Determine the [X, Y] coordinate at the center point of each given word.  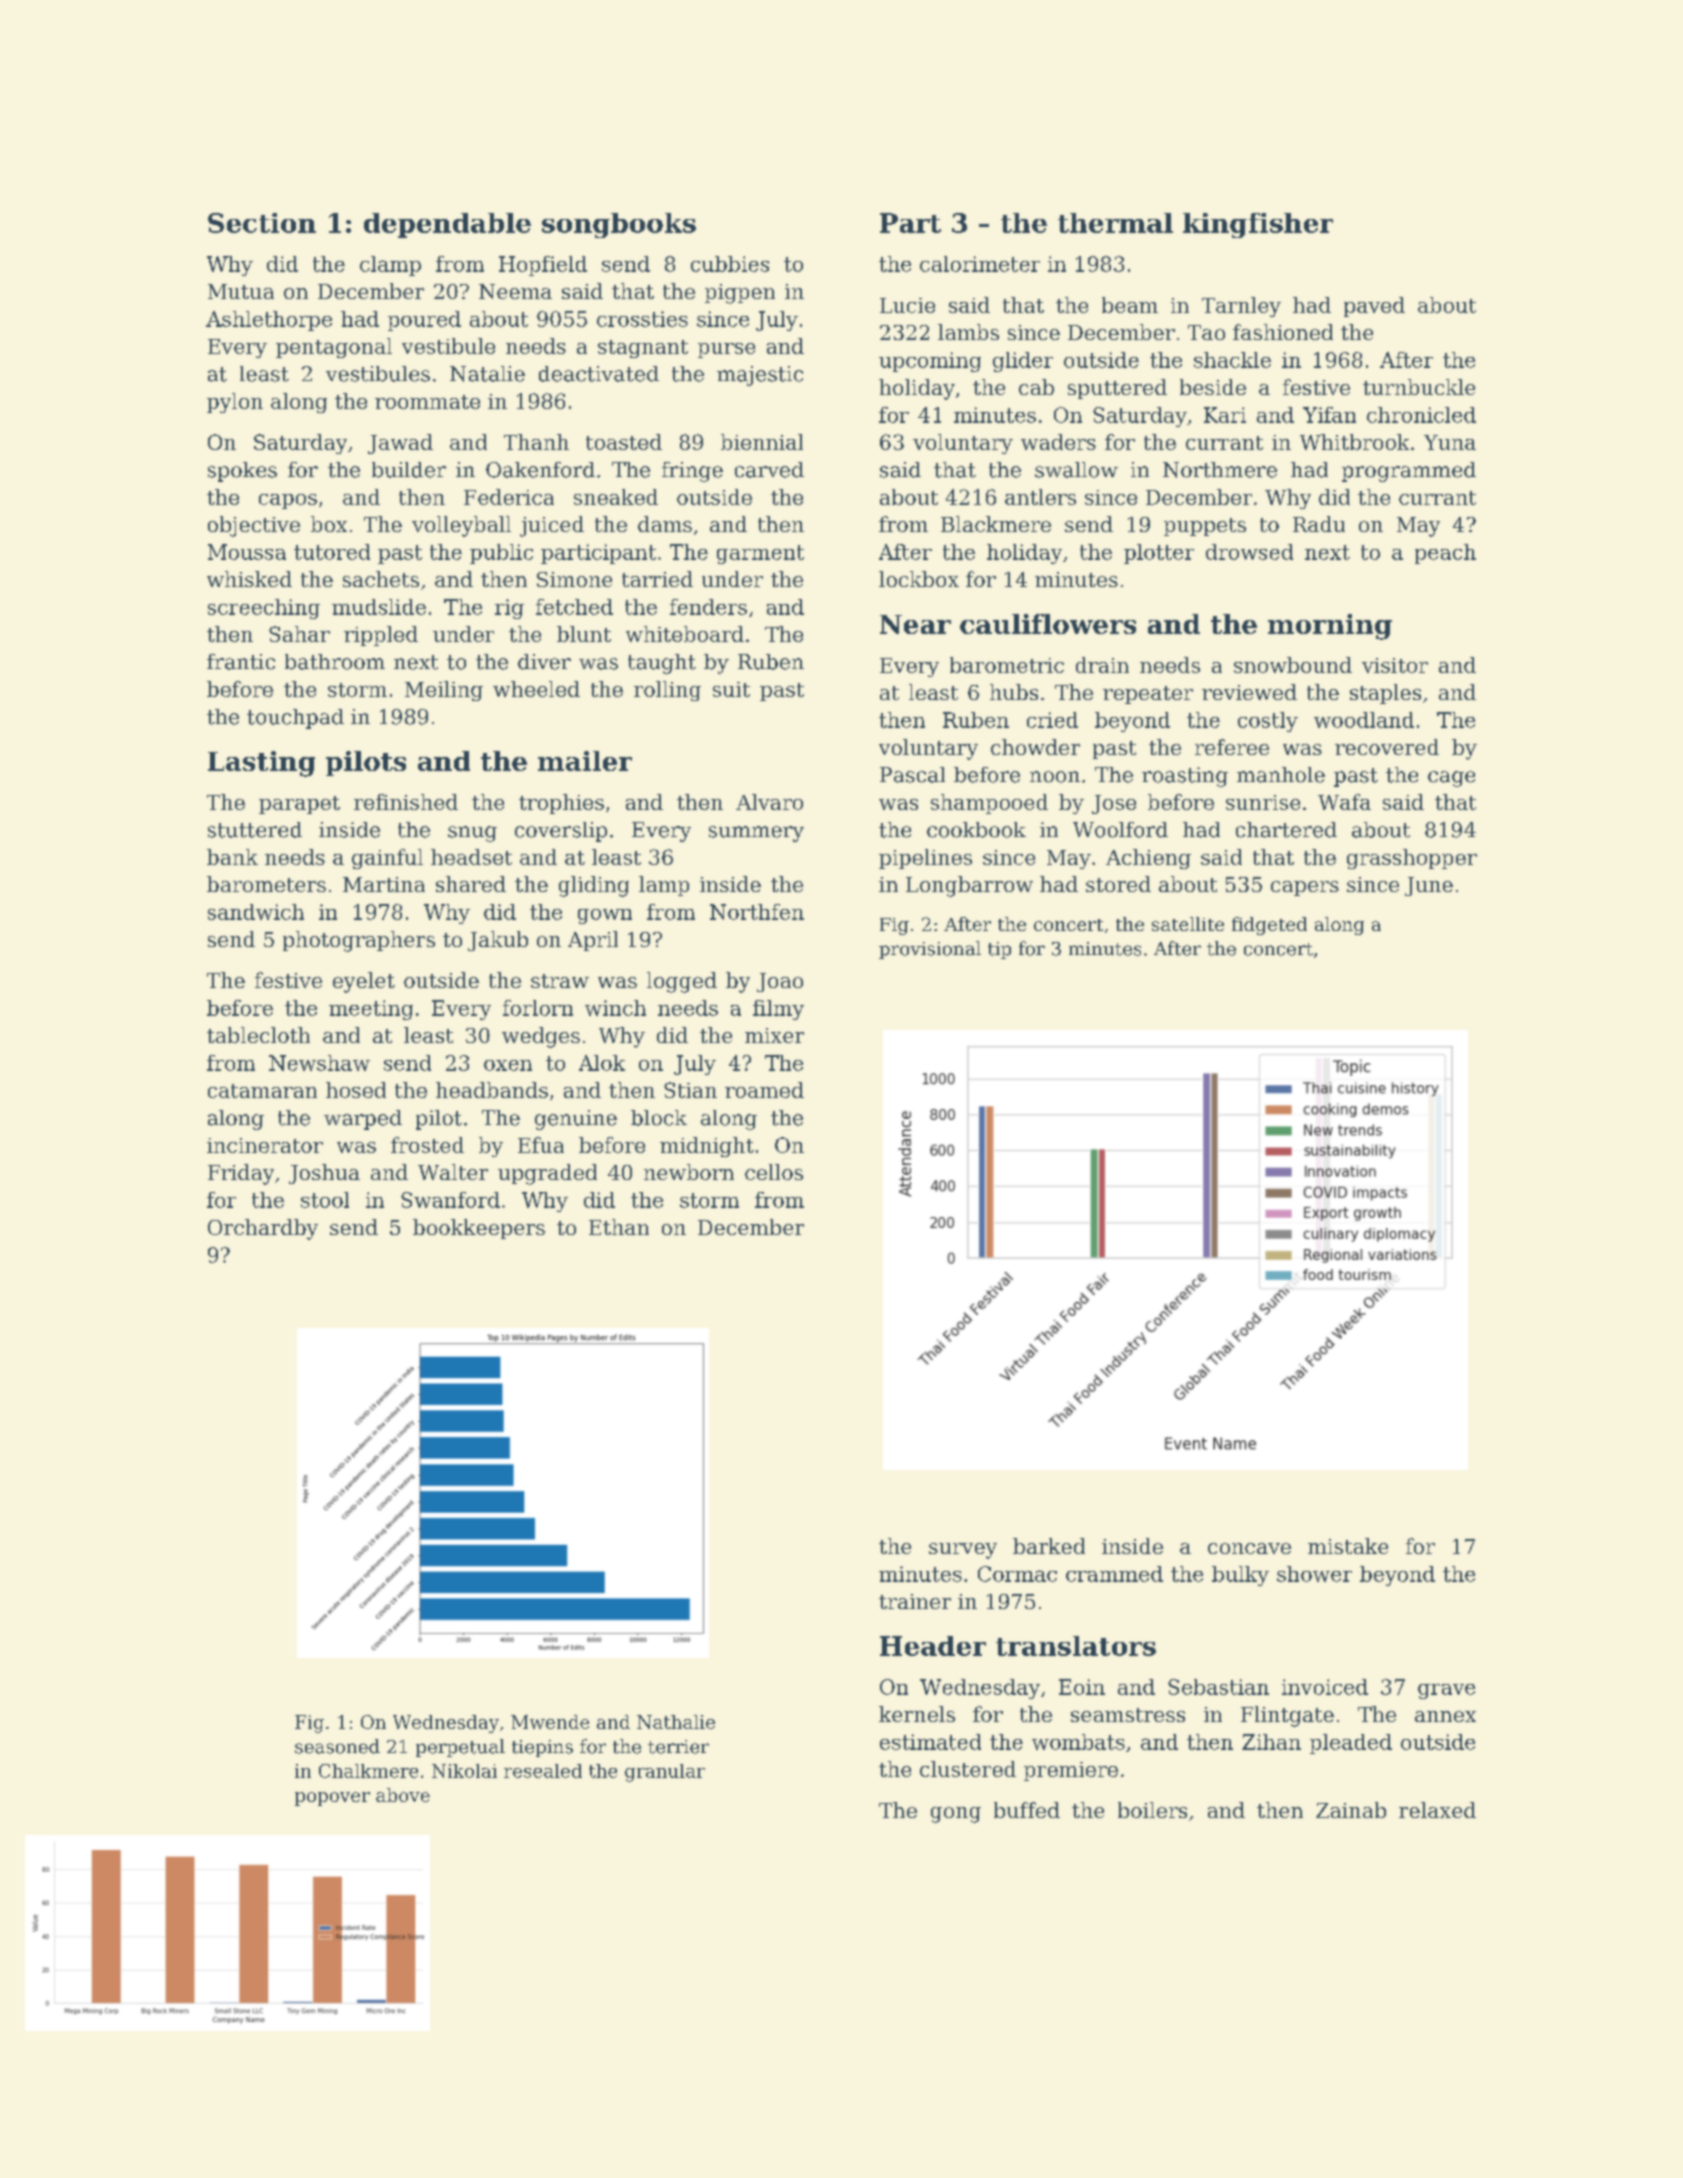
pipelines [925, 859]
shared [471, 884]
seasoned [337, 1746]
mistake [1348, 1546]
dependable [447, 225]
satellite [1188, 924]
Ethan [619, 1227]
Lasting [261, 764]
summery [756, 834]
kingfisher [1258, 225]
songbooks [619, 225]
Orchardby [263, 1229]
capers [1305, 888]
